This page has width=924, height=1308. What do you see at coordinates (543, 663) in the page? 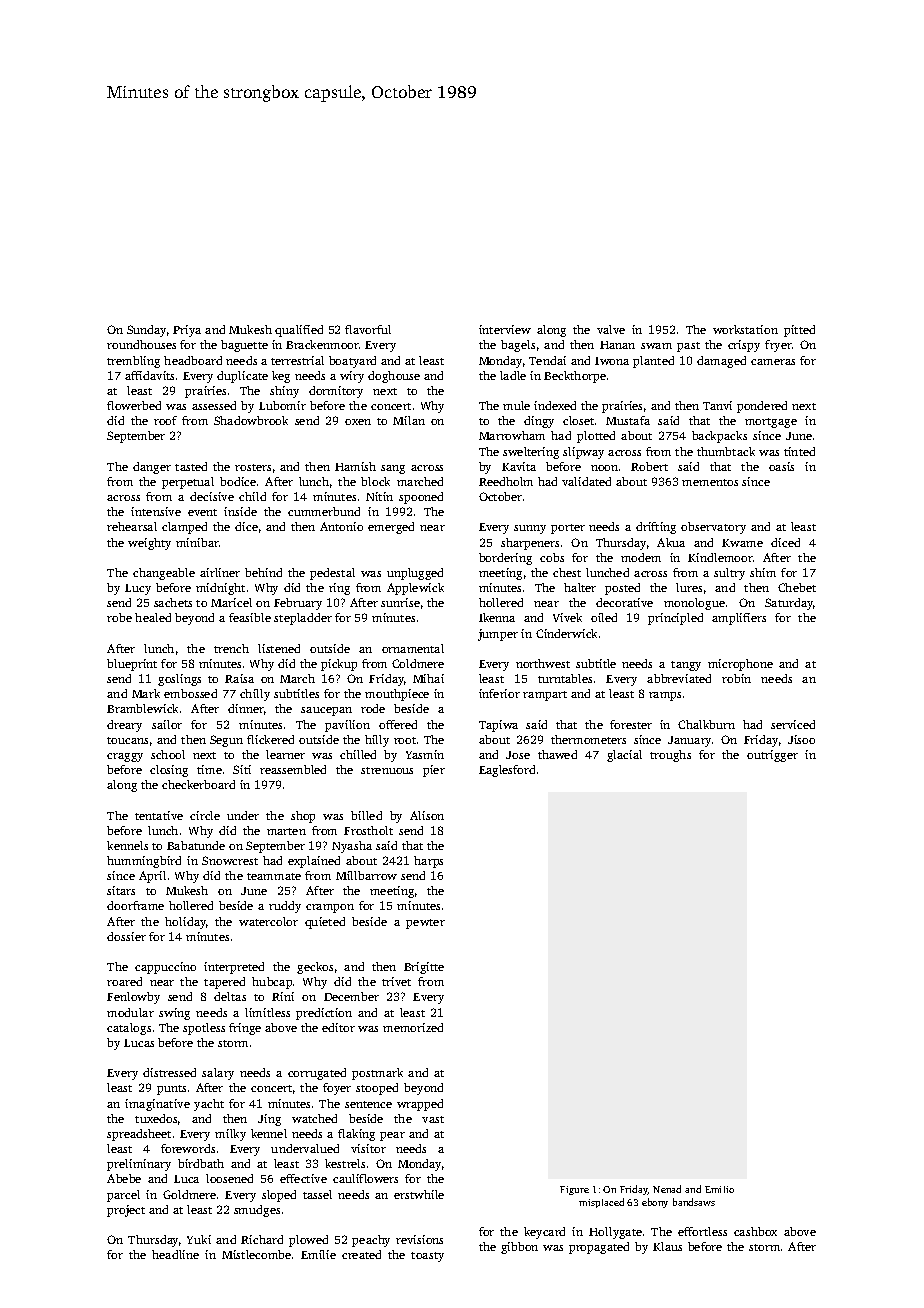
I see `northwest` at bounding box center [543, 663].
